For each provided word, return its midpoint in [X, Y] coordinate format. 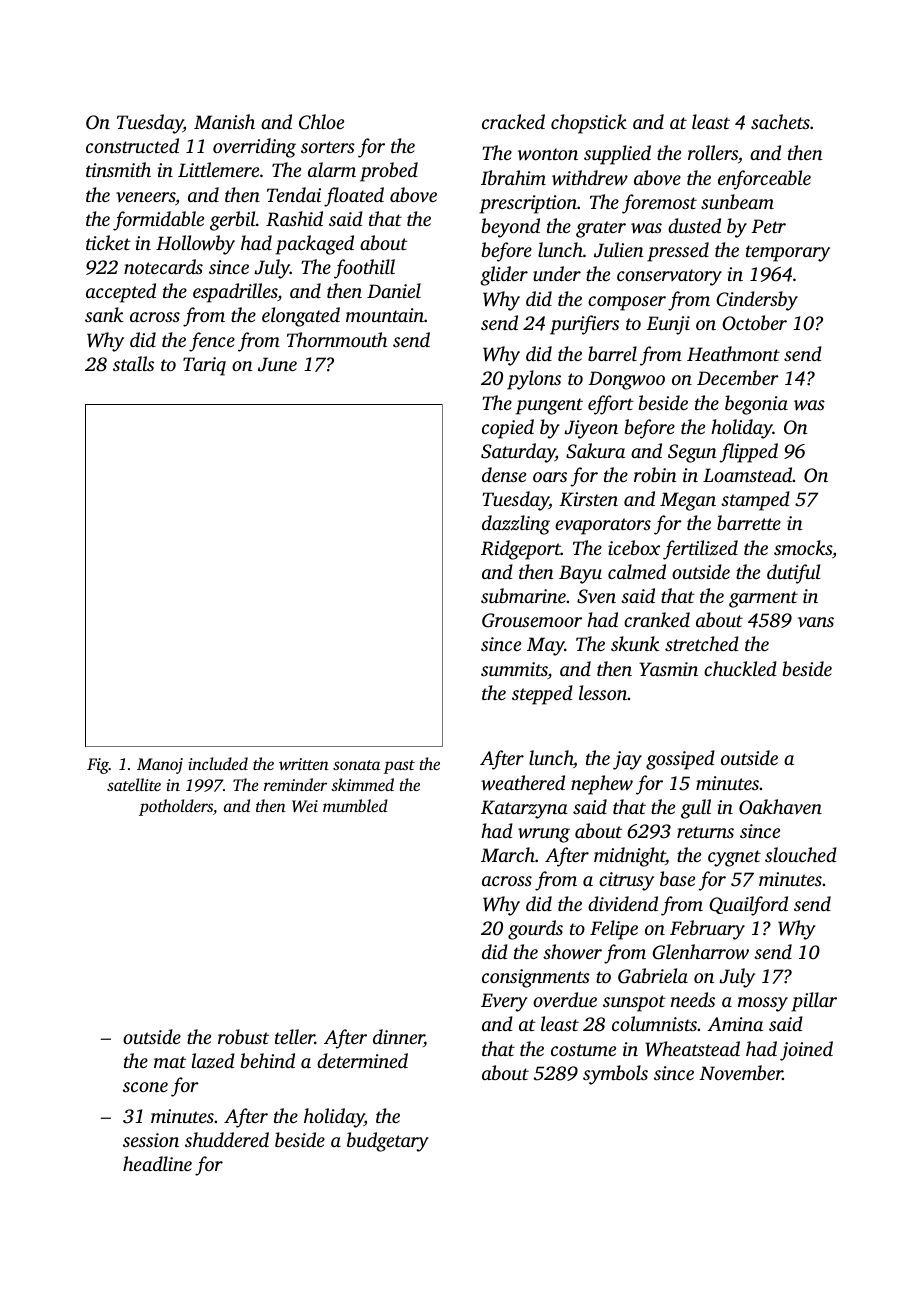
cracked [513, 121]
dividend [623, 903]
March [508, 854]
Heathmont [733, 353]
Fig [98, 766]
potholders [176, 807]
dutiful [794, 574]
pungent [549, 406]
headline [157, 1163]
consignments [536, 978]
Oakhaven [780, 807]
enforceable [764, 180]
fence [212, 342]
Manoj [160, 766]
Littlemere [218, 169]
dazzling [516, 525]
